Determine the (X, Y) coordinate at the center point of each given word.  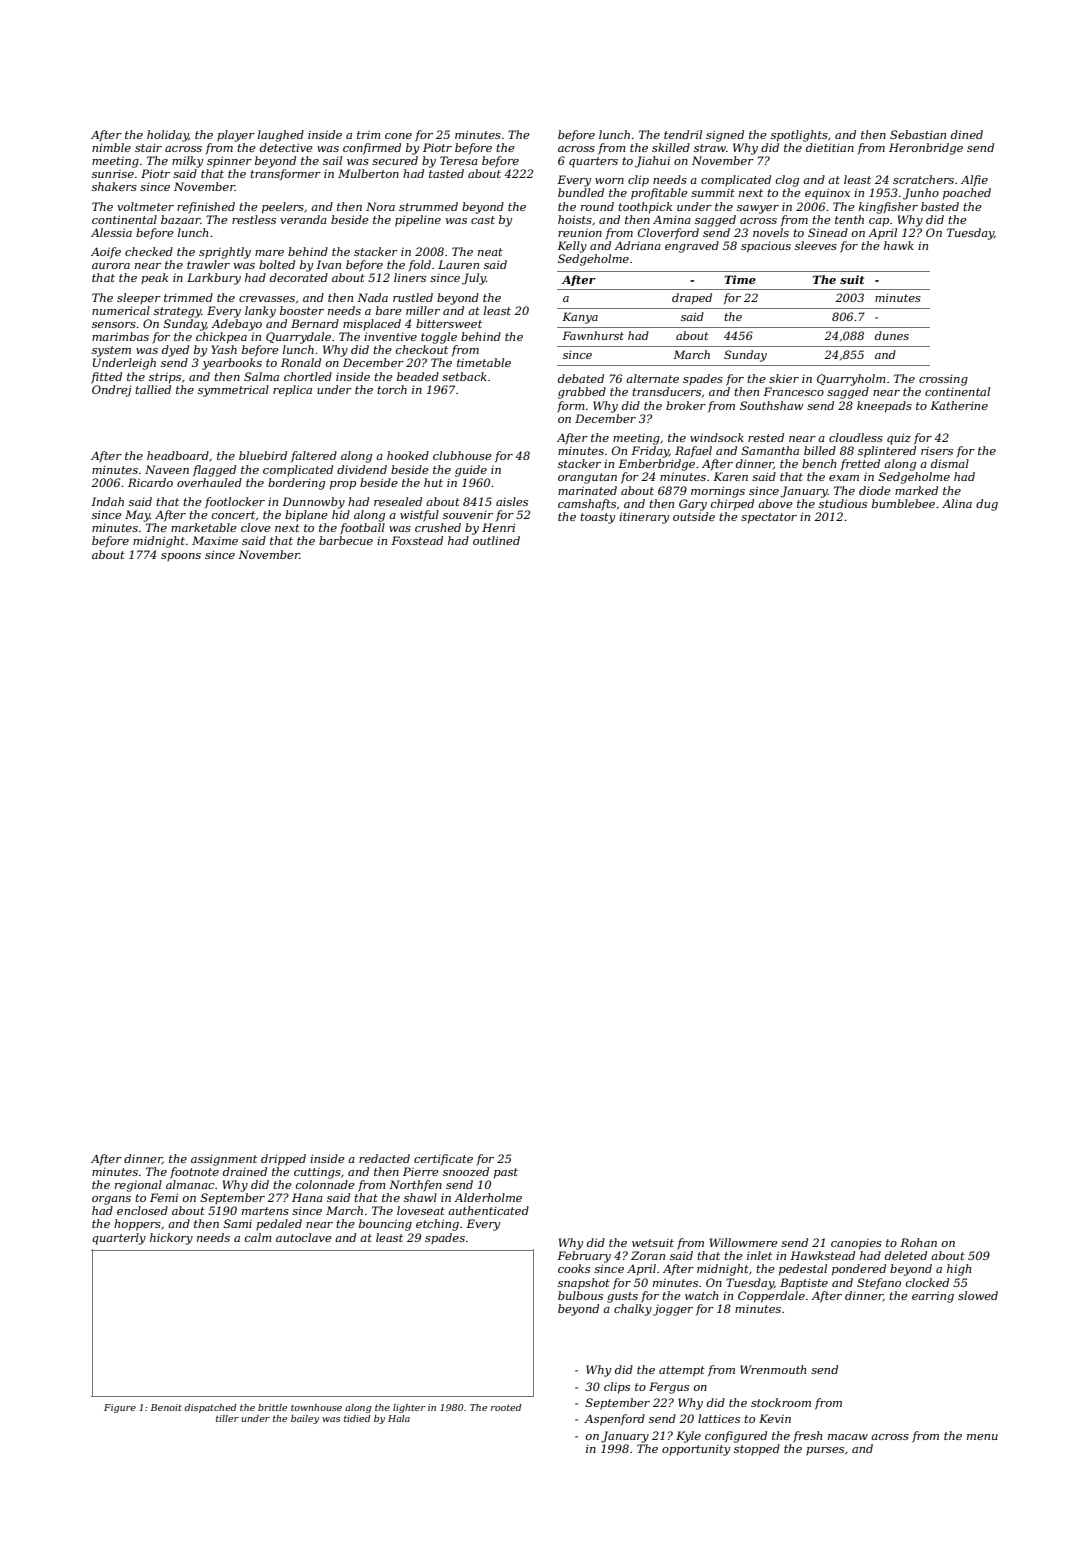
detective (286, 147)
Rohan (918, 1242)
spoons (181, 557)
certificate (443, 1160)
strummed (428, 206)
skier (784, 378)
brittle (272, 1407)
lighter (409, 1408)
